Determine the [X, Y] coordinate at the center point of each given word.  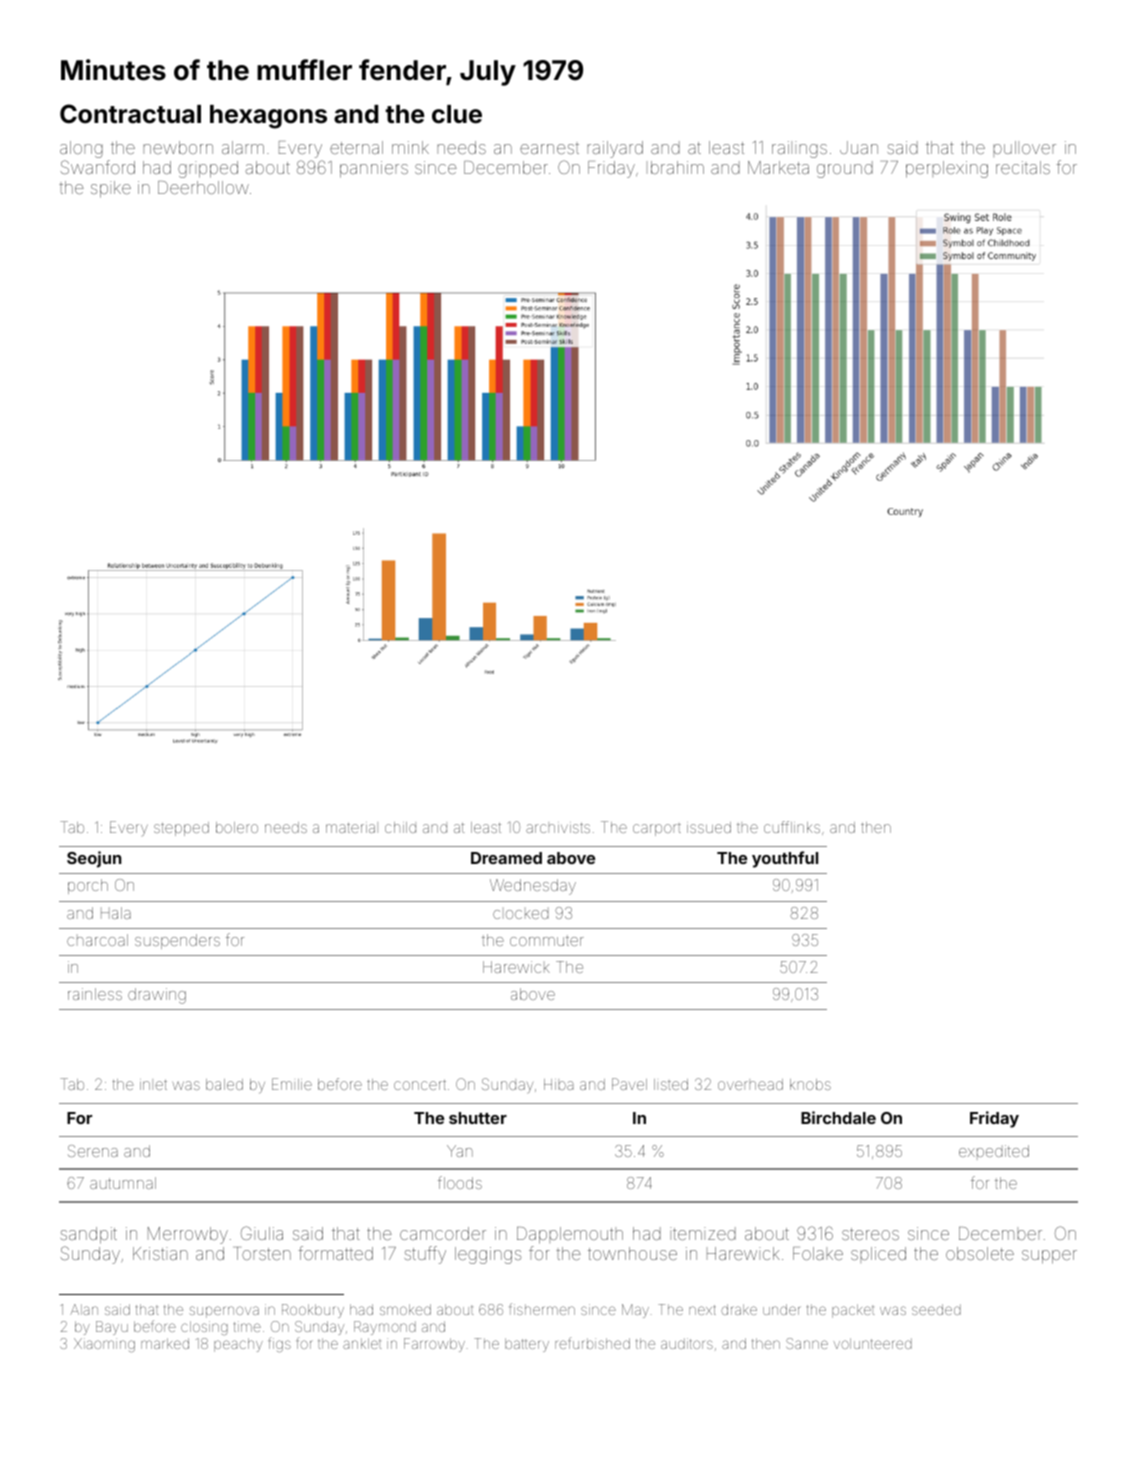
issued [709, 827]
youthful [785, 859]
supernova [224, 1312]
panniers [374, 169]
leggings [488, 1255]
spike [111, 189]
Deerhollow [203, 187]
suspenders [177, 941]
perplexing [947, 169]
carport [657, 830]
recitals [1023, 167]
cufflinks [792, 827]
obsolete [980, 1253]
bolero [237, 827]
